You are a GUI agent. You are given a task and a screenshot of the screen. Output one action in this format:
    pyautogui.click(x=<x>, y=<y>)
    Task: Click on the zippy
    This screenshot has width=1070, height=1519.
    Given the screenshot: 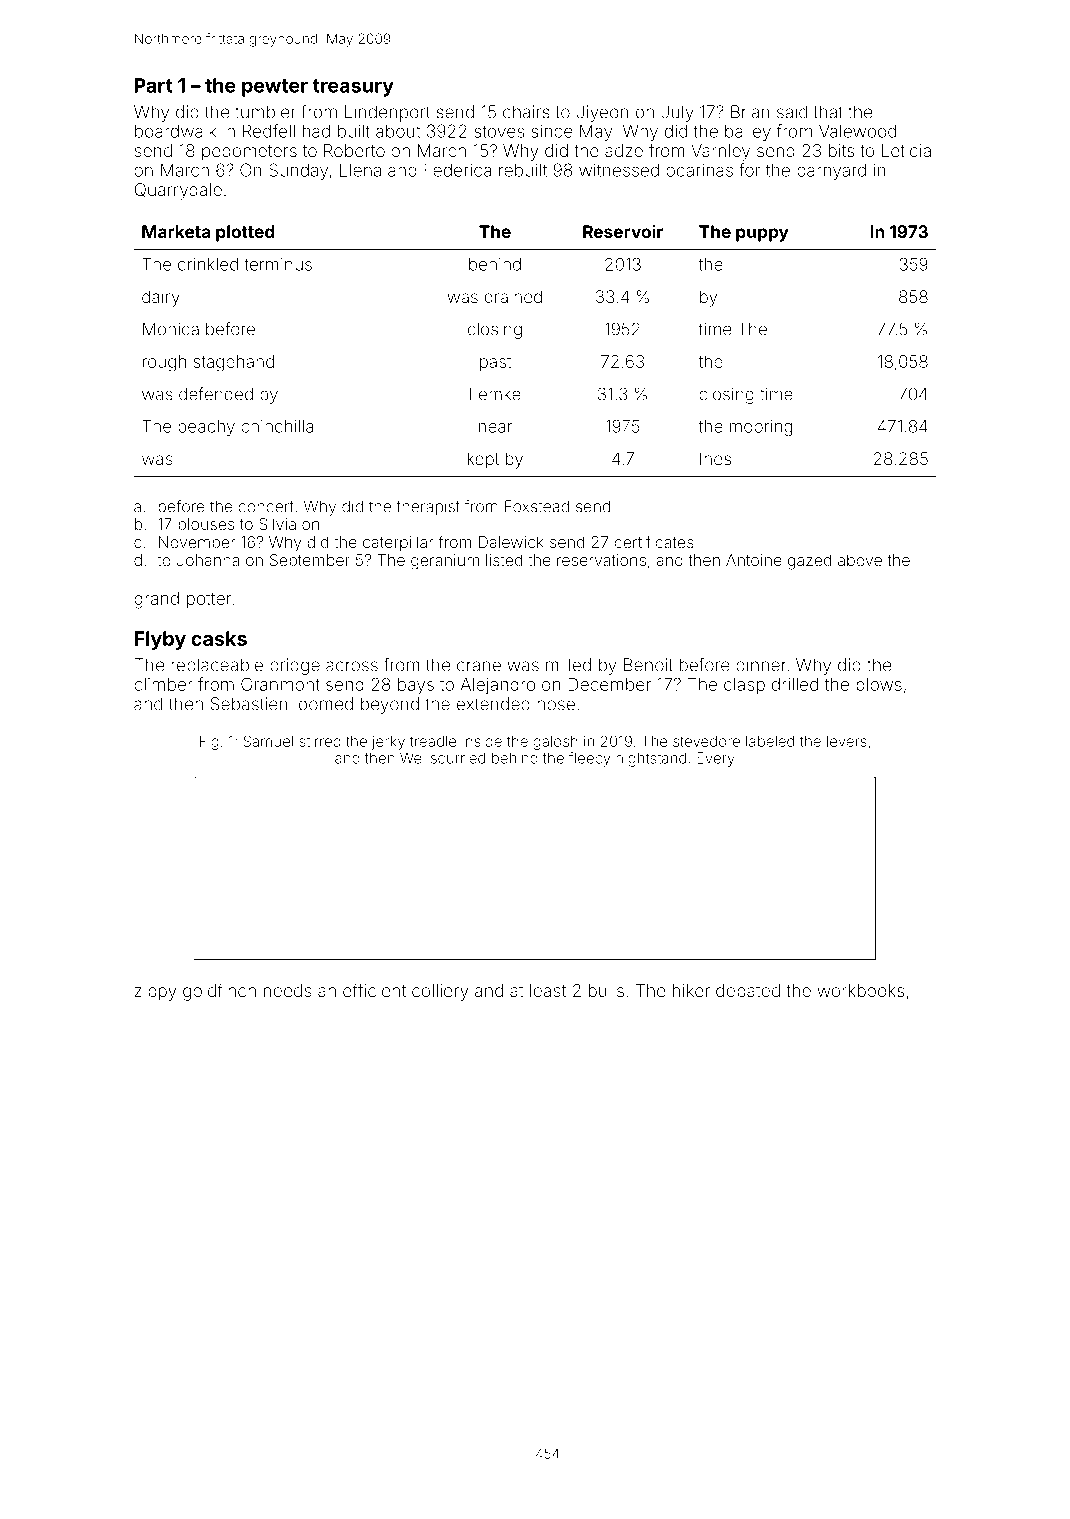 What is the action you would take?
    pyautogui.click(x=155, y=992)
